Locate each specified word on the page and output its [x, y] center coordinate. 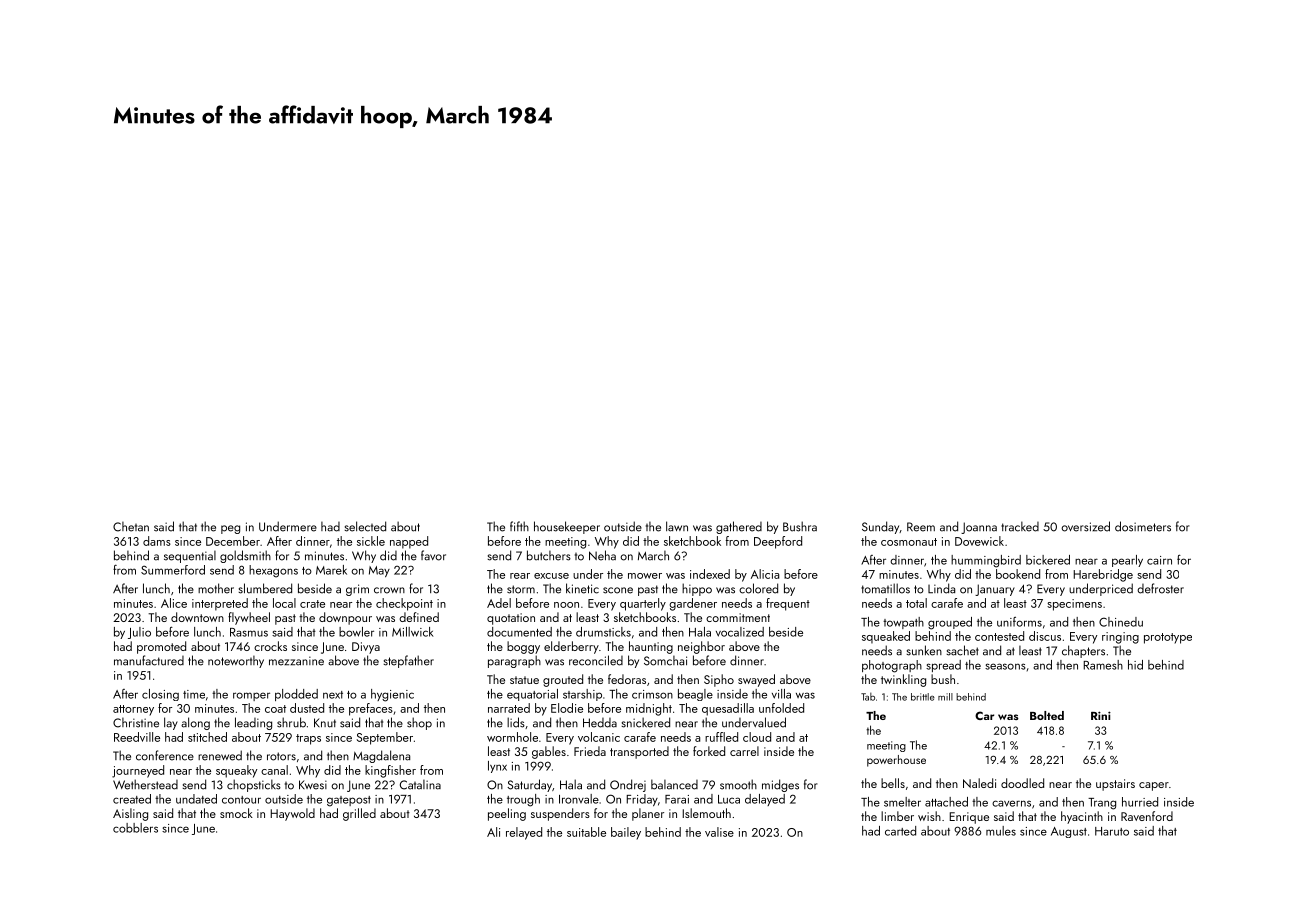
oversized [1085, 526]
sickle [371, 541]
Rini [1101, 715]
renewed [220, 755]
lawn [677, 526]
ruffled [721, 737]
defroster [1160, 588]
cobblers [135, 828]
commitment [738, 617]
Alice [174, 603]
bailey [626, 833]
